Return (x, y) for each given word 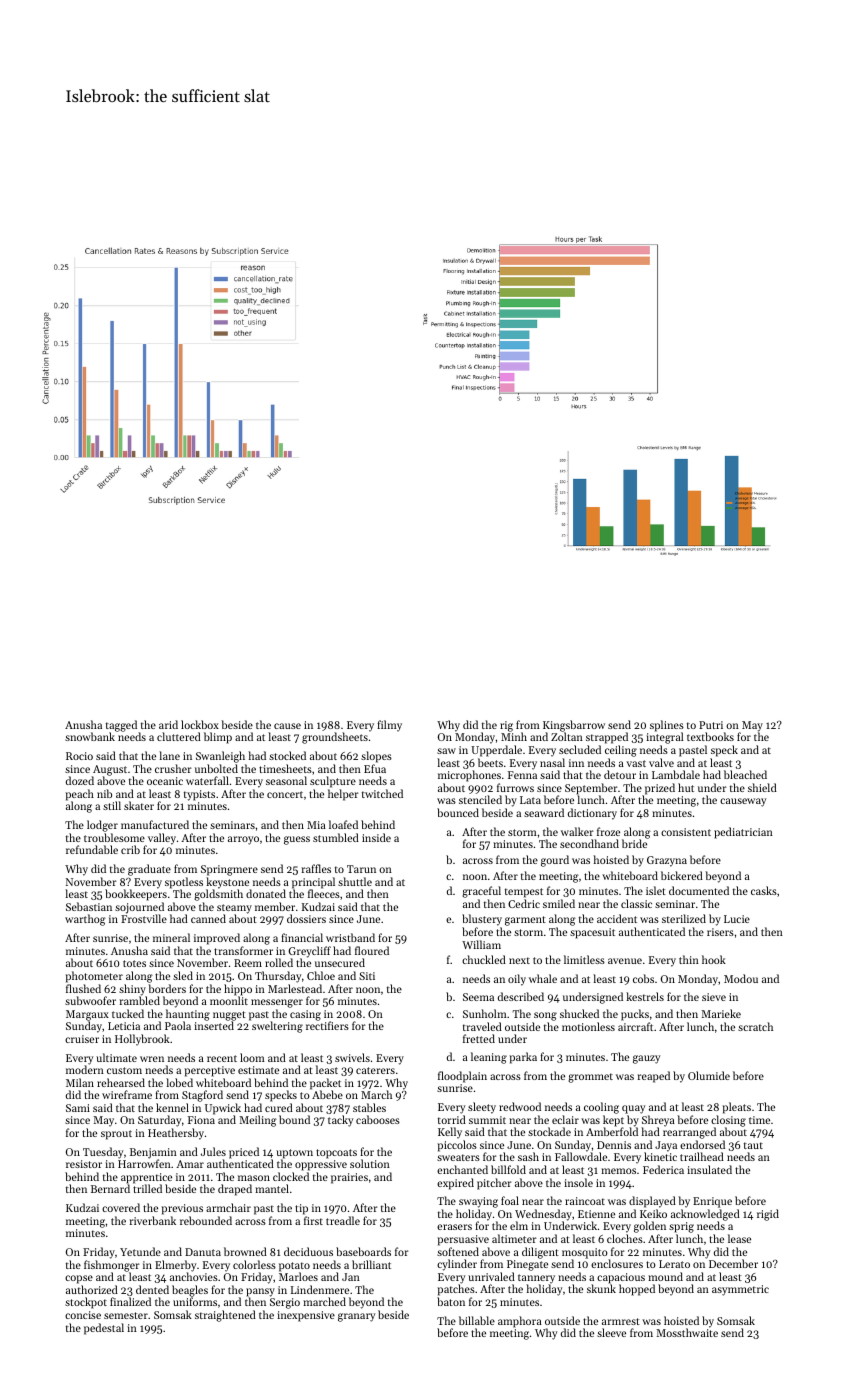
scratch (755, 1026)
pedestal (104, 1329)
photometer (94, 977)
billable (477, 1320)
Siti (367, 976)
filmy (389, 726)
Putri (711, 725)
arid (168, 724)
